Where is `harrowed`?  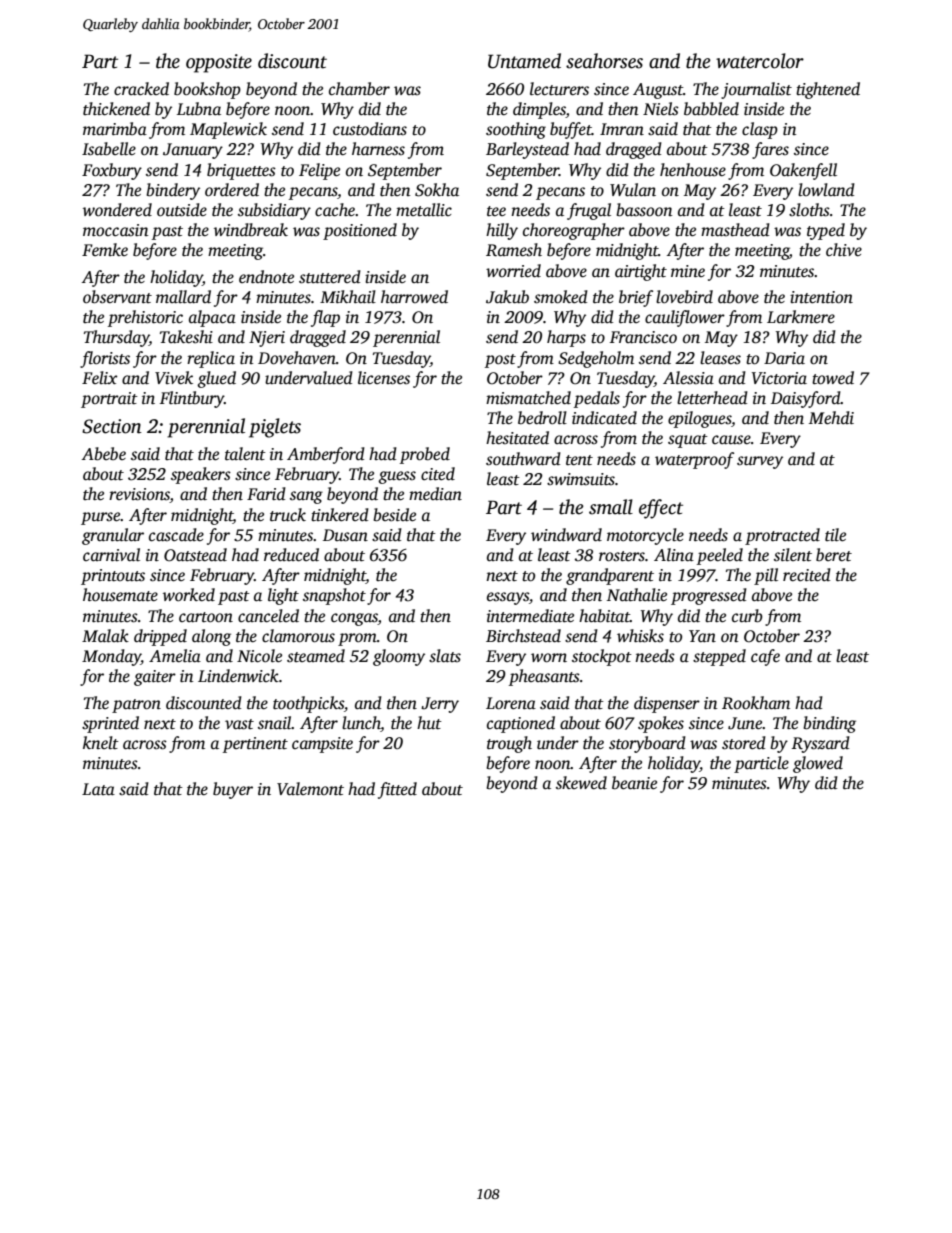 harrowed is located at coordinates (414, 296).
